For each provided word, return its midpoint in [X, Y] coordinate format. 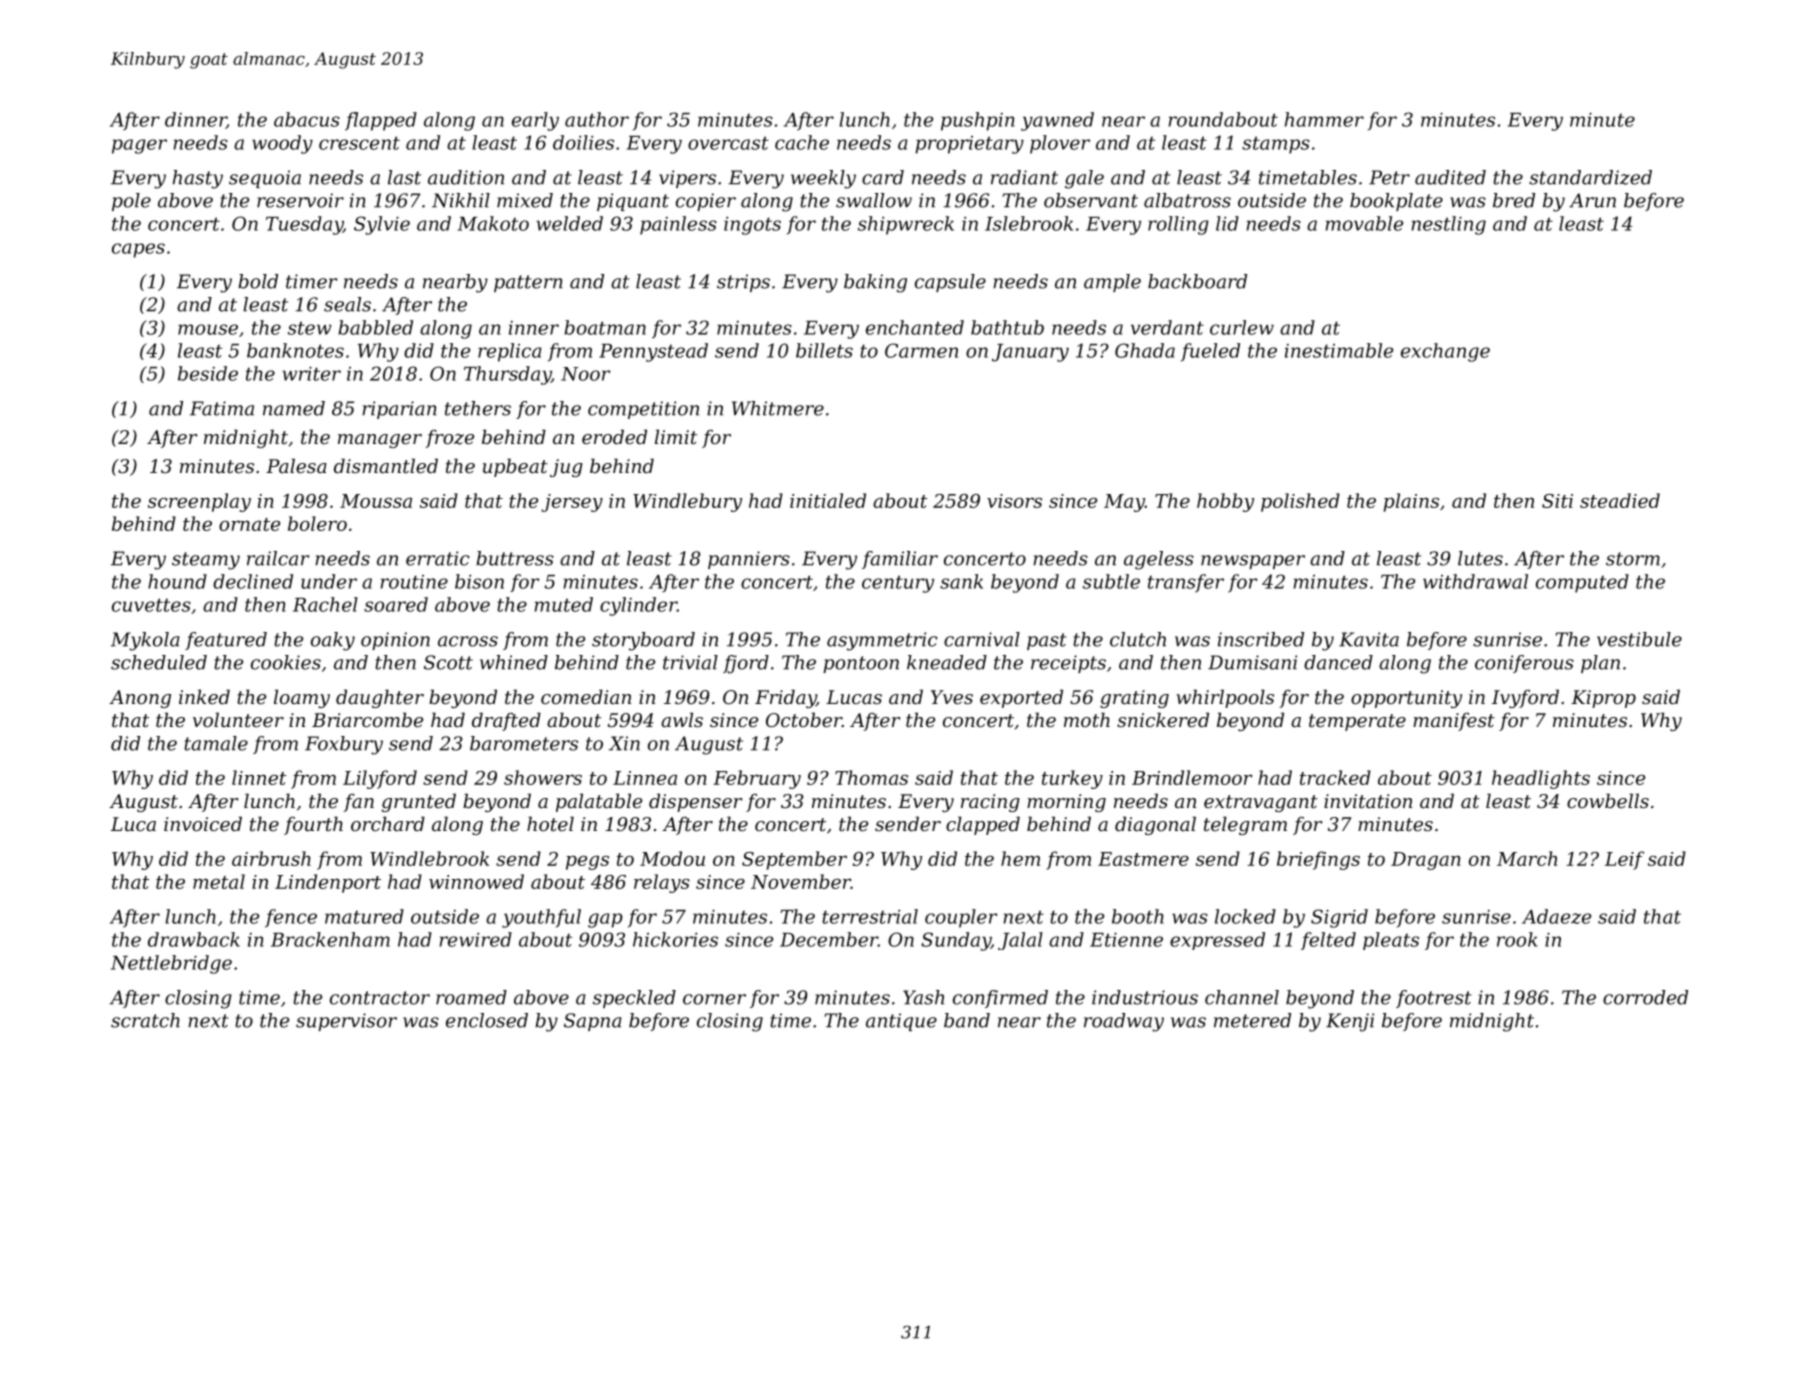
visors [1014, 501]
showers [543, 777]
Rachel [325, 604]
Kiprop [1603, 699]
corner [714, 999]
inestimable [1339, 350]
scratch [145, 1020]
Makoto [493, 223]
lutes [1480, 558]
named [294, 408]
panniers [749, 560]
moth [1087, 719]
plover [1060, 144]
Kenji [1350, 1022]
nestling [1449, 225]
